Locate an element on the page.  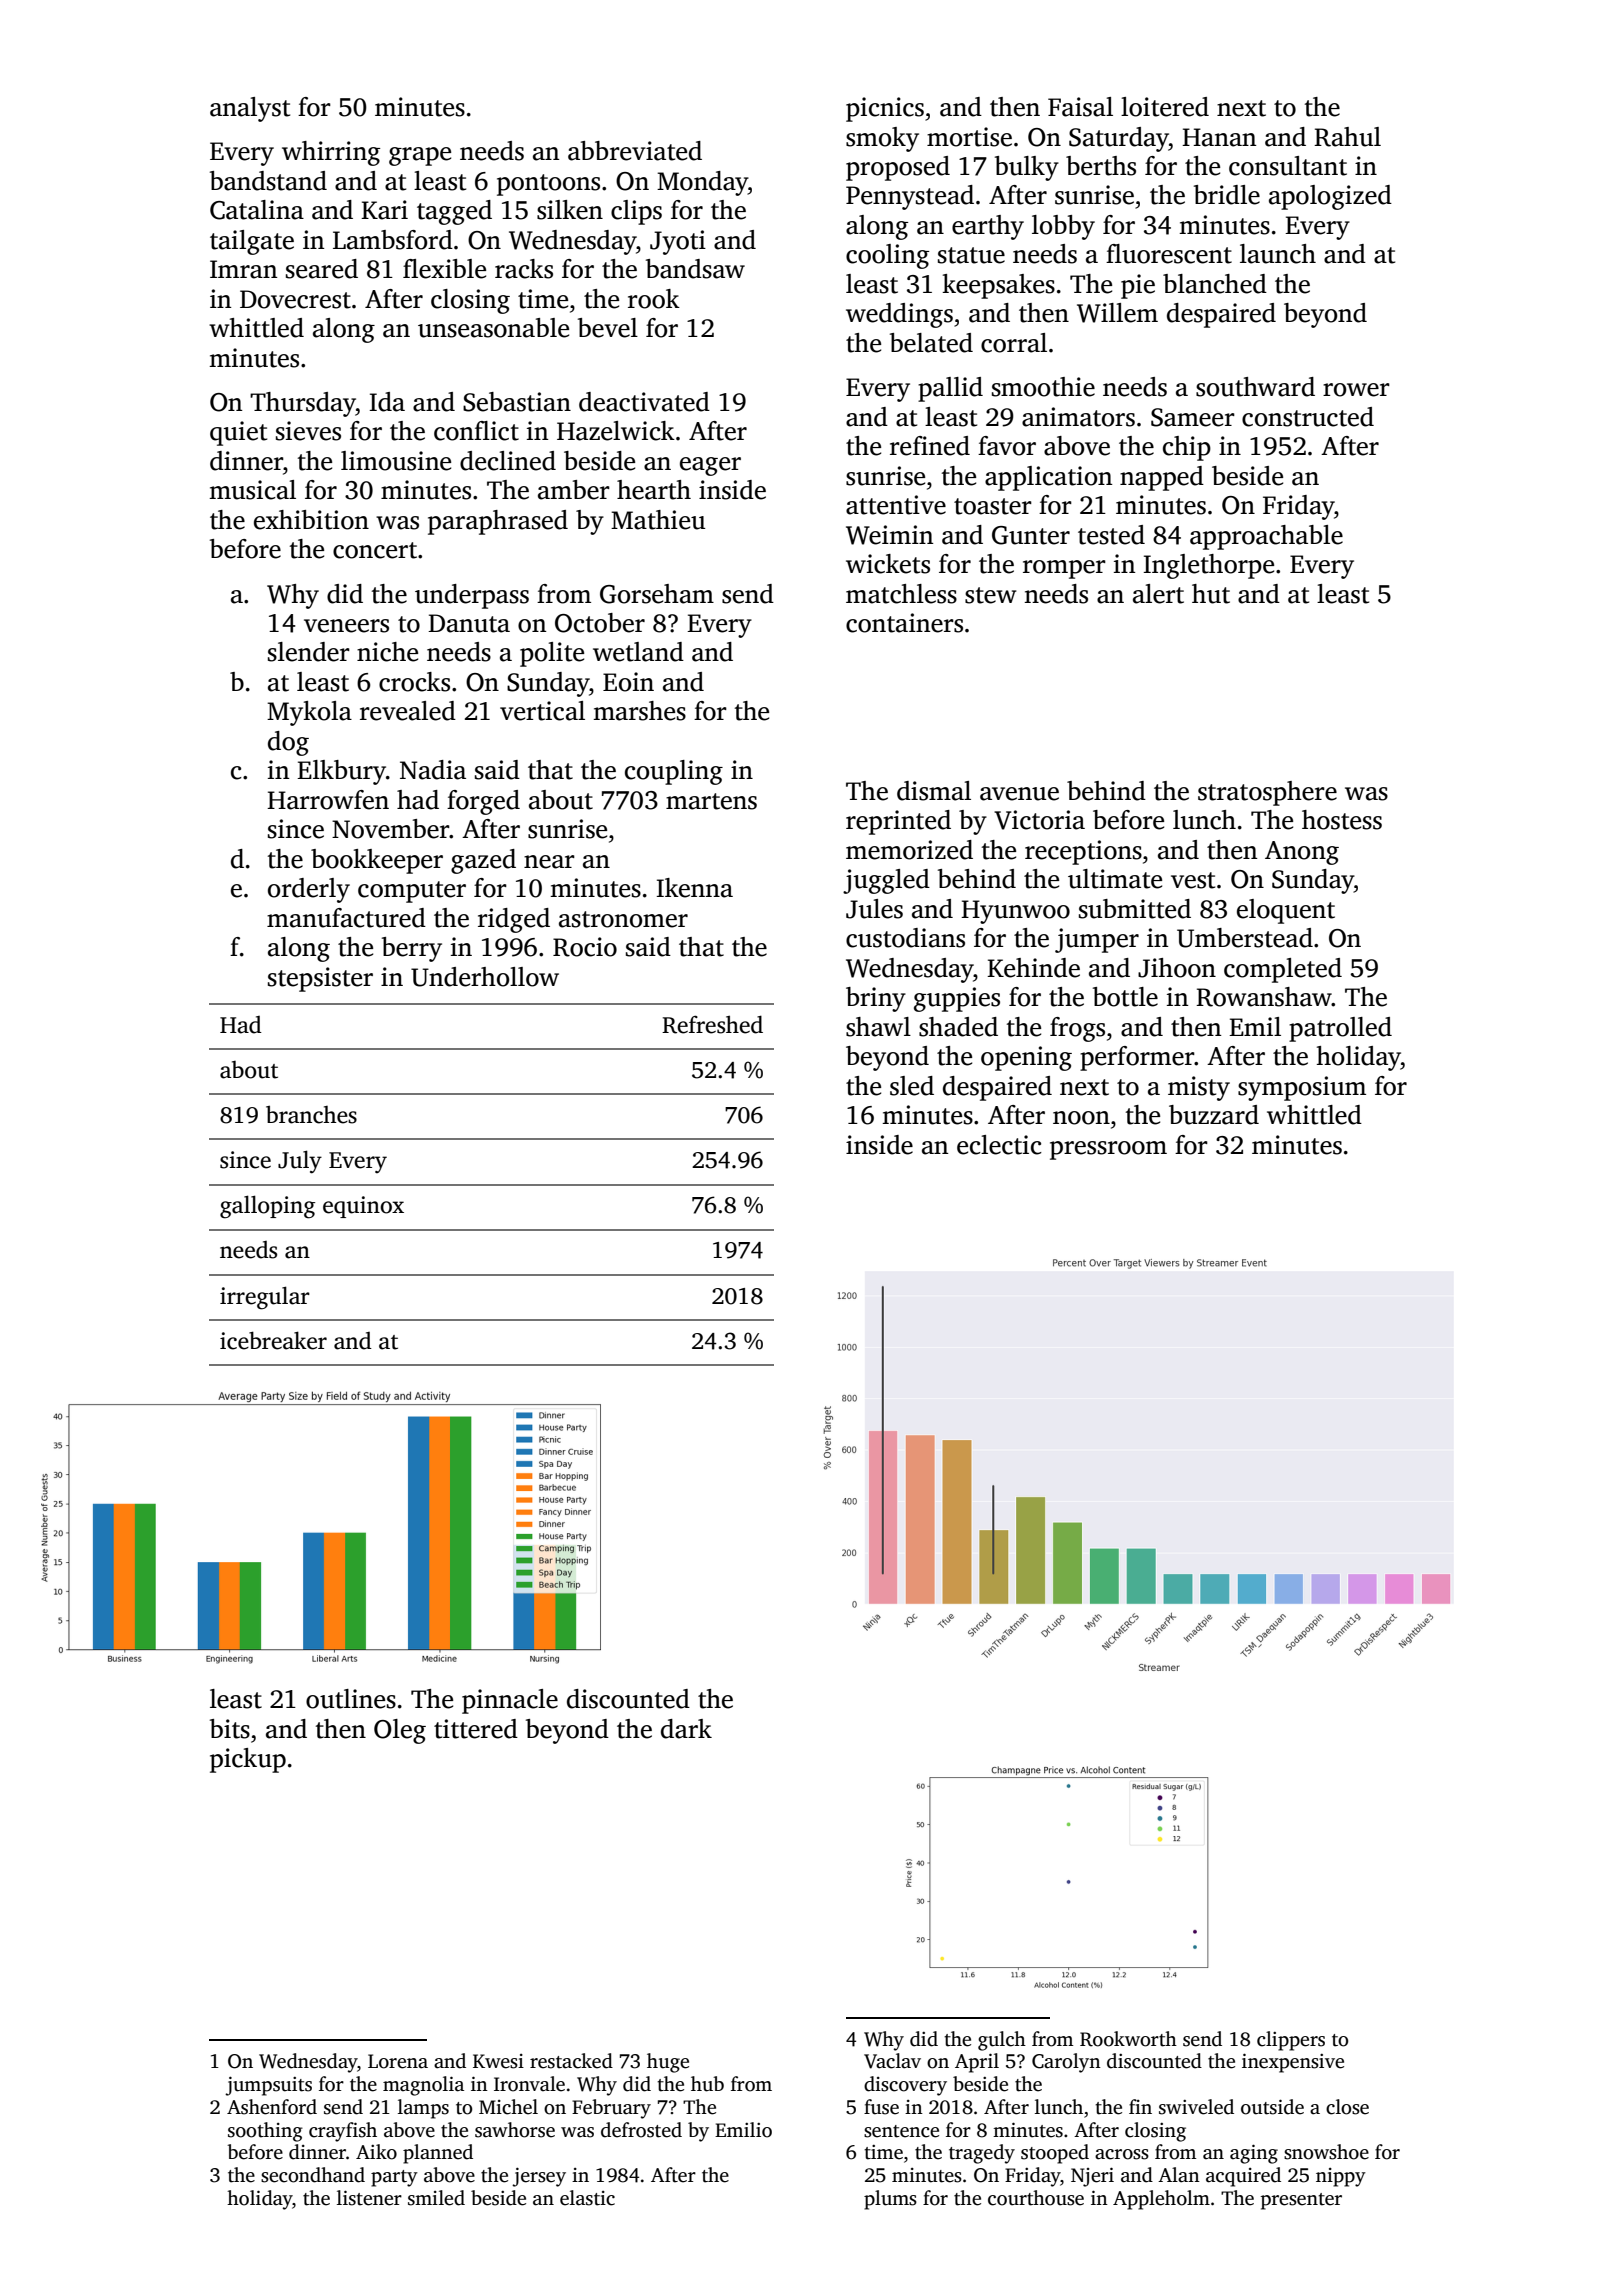
soothing is located at coordinates (265, 2132).
